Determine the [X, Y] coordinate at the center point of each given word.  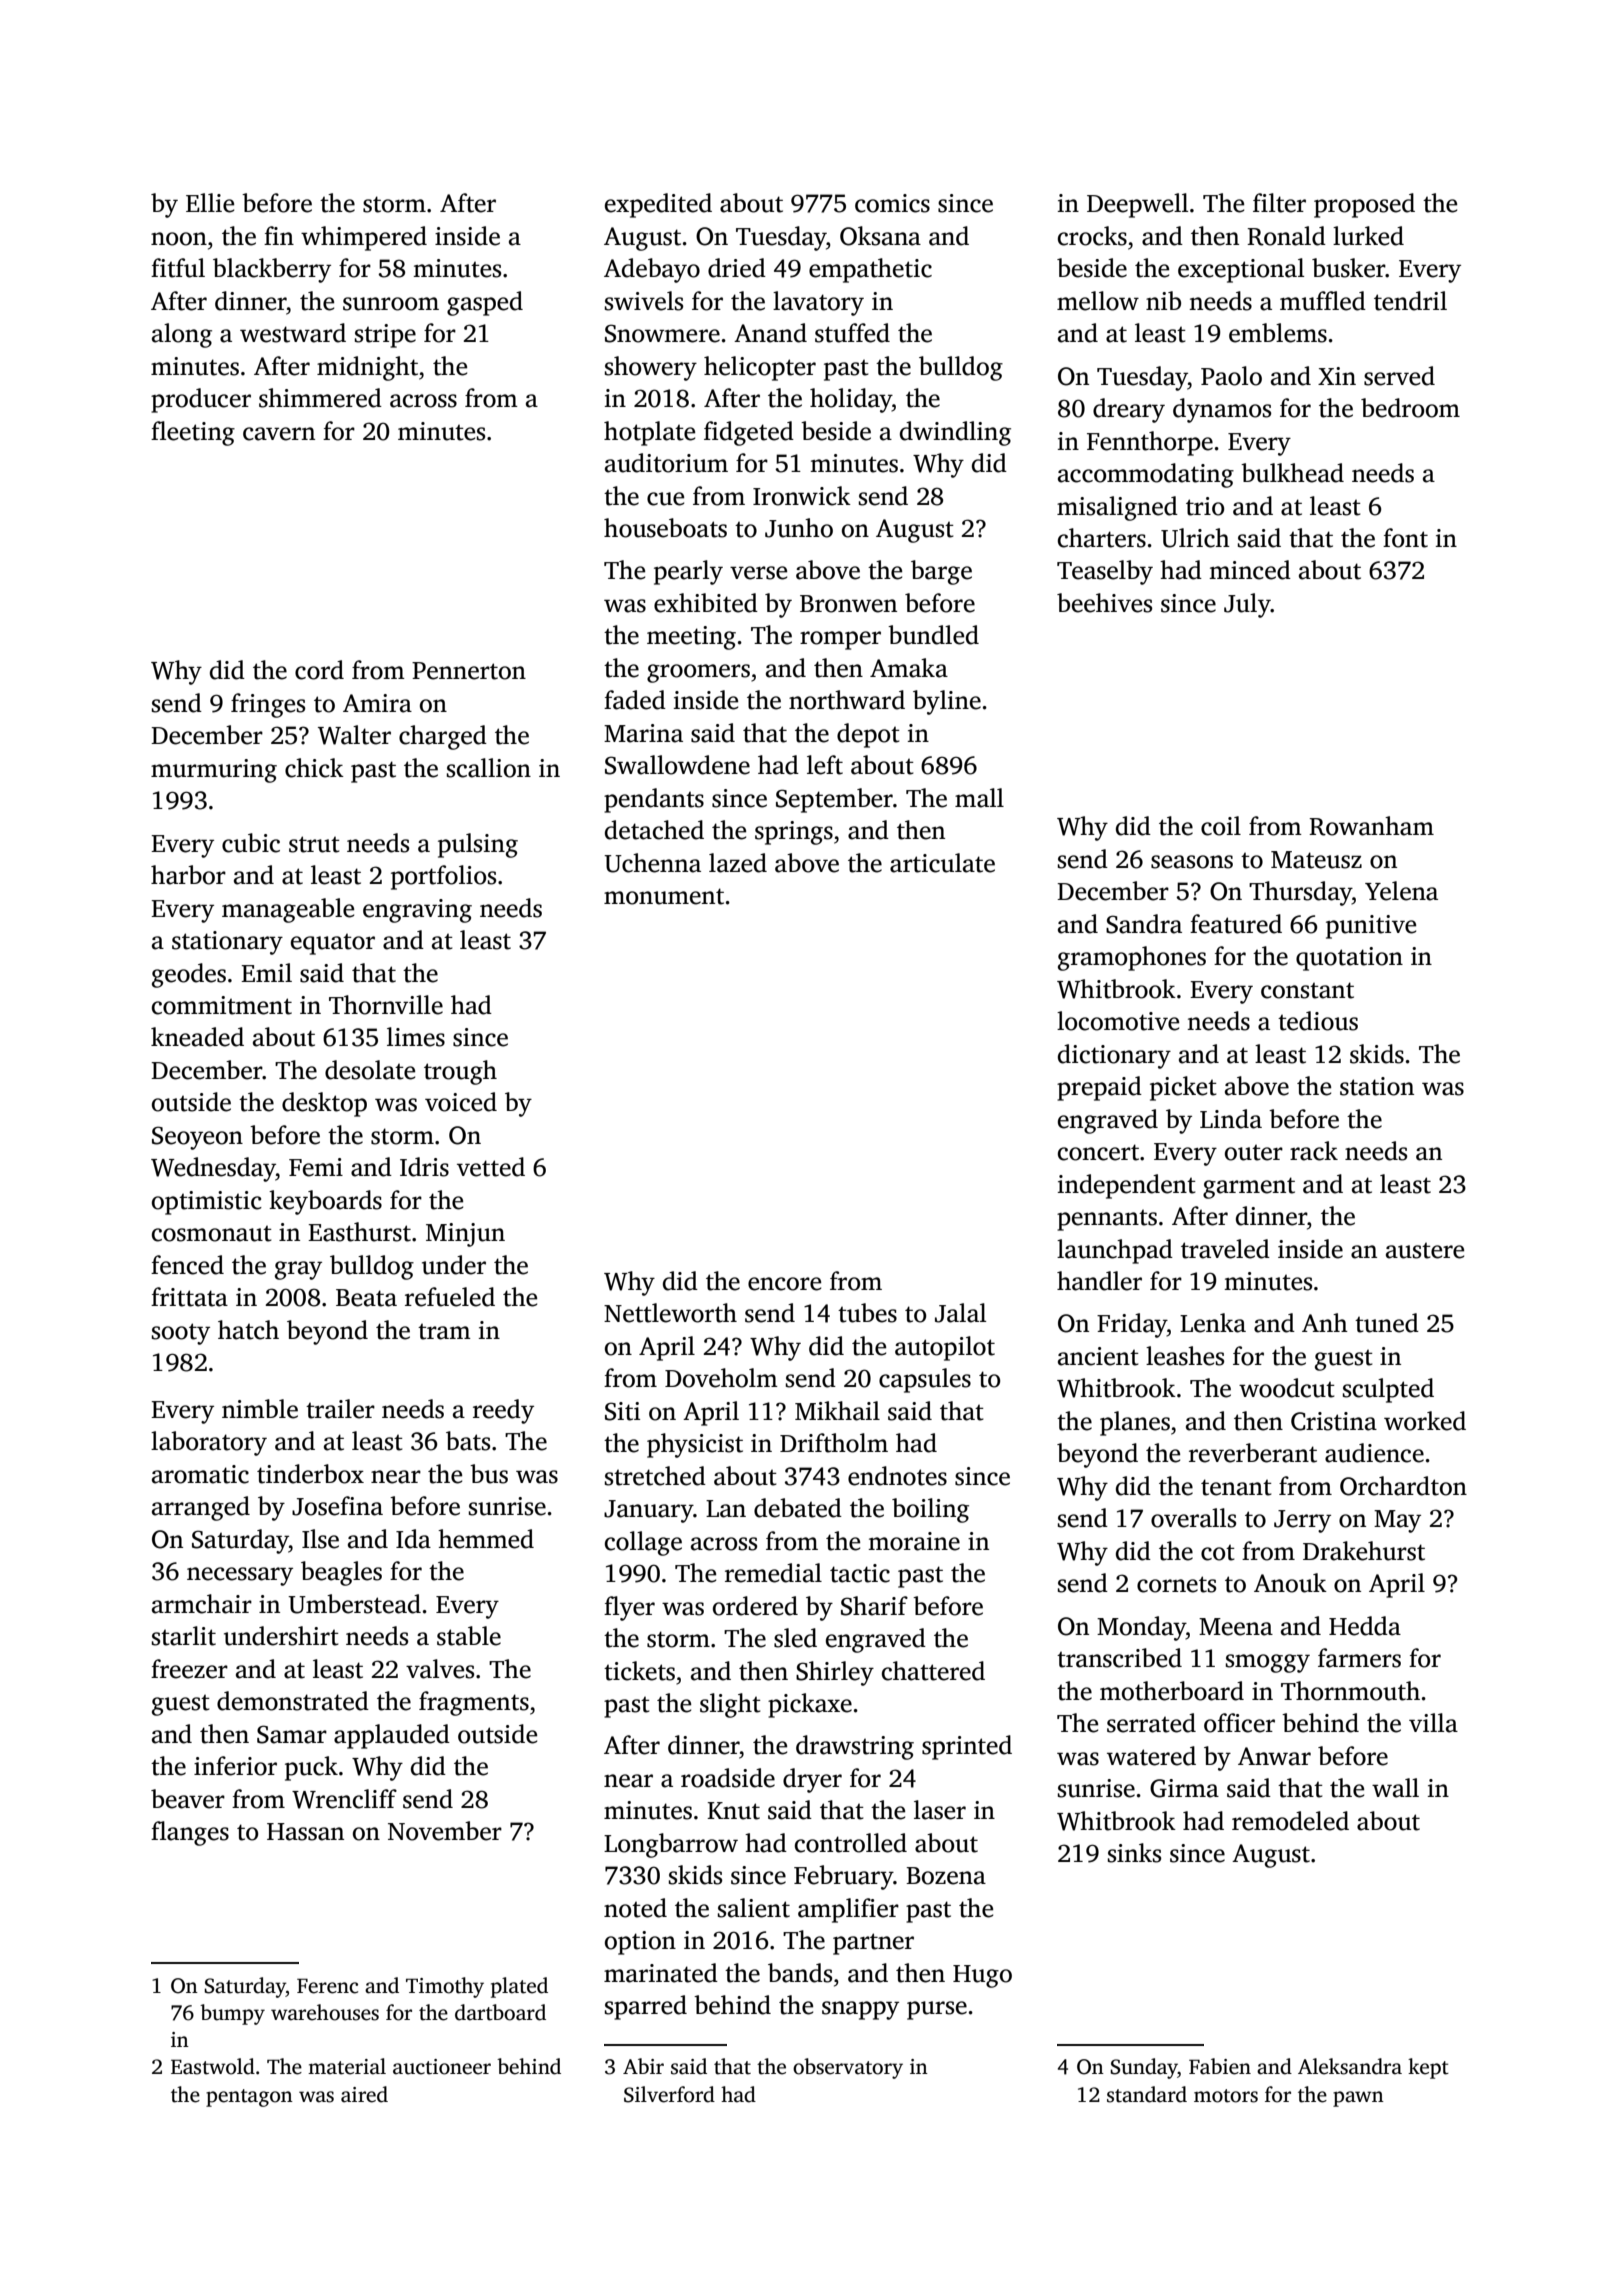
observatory [848, 2068]
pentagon [249, 2098]
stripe [385, 336]
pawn [1358, 2099]
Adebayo [652, 270]
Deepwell [1137, 205]
